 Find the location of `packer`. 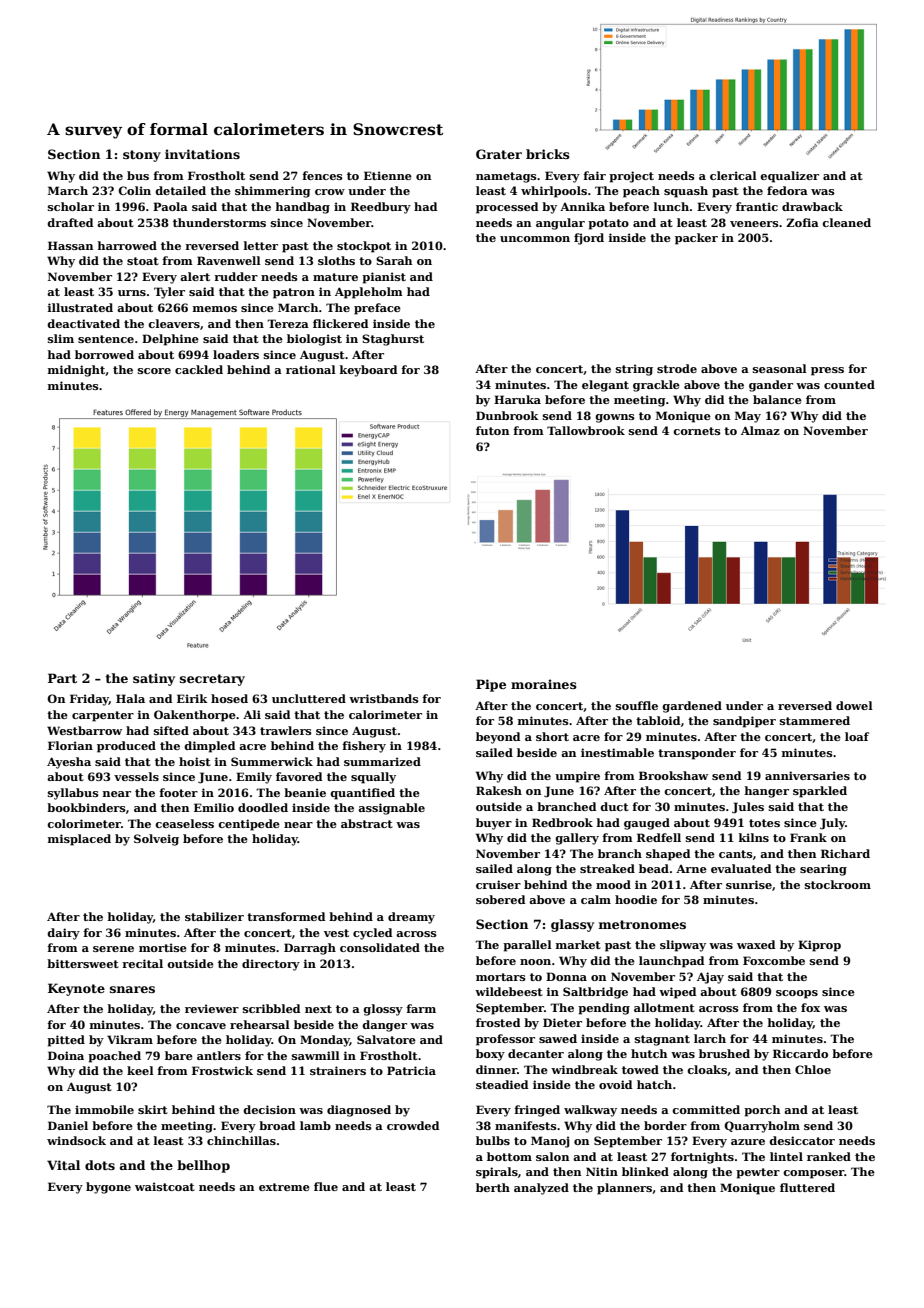

packer is located at coordinates (696, 239).
